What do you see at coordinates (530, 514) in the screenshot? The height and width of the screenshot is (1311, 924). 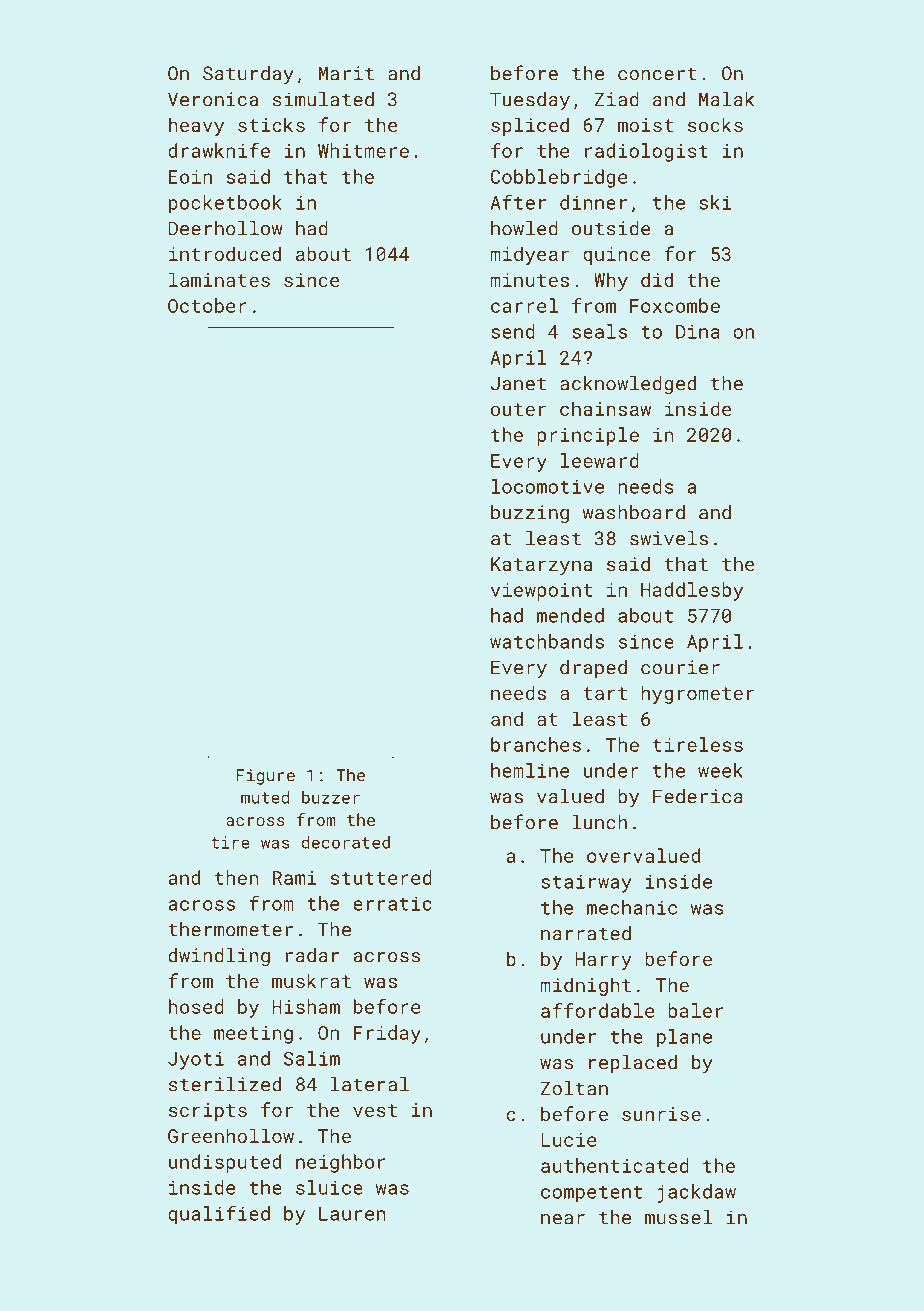 I see `buzzing` at bounding box center [530, 514].
